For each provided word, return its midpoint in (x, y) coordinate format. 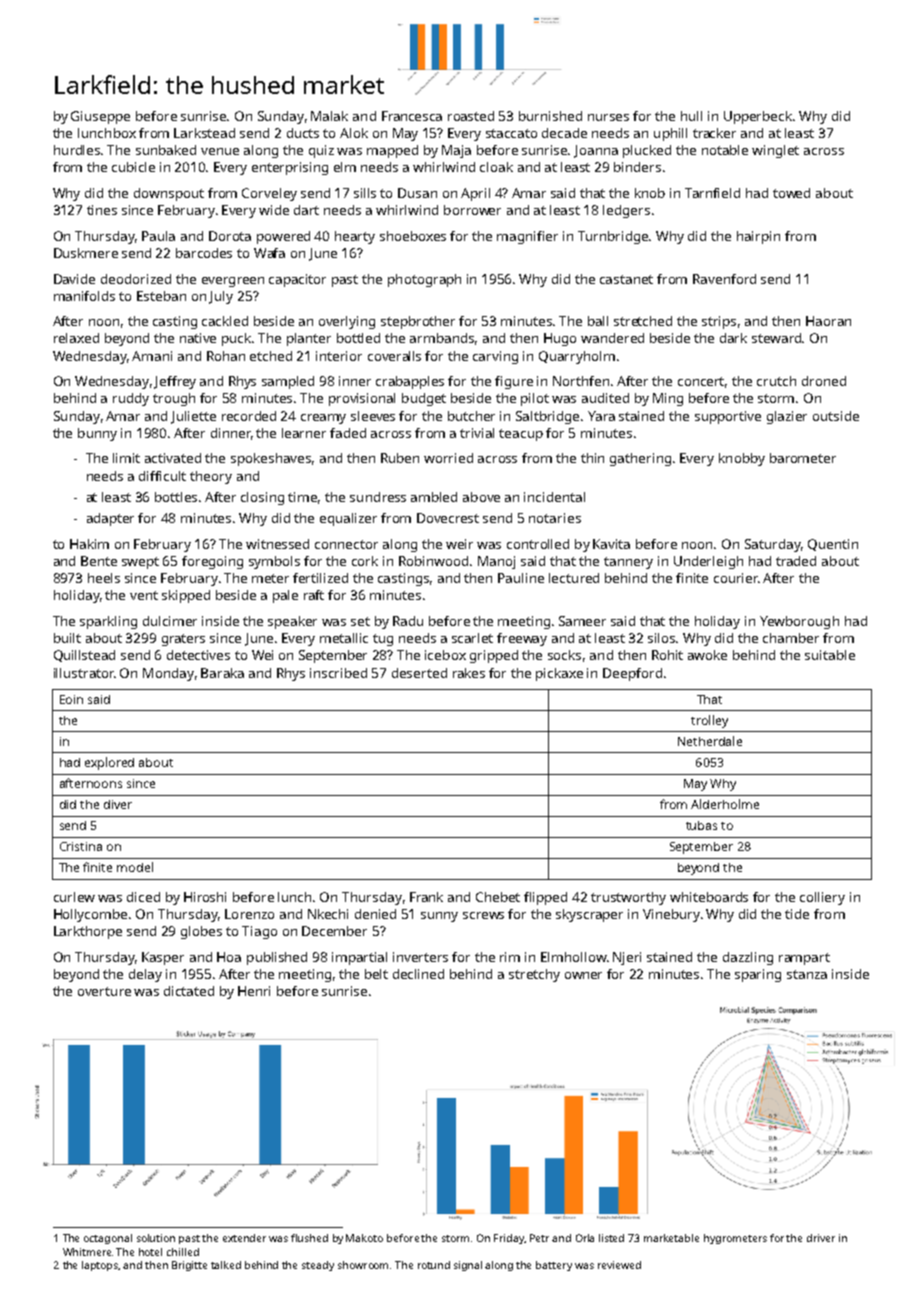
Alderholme (725, 804)
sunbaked (166, 150)
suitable (830, 655)
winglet (775, 151)
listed (611, 1238)
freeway (522, 639)
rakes (469, 673)
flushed (309, 1238)
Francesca (412, 116)
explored (109, 763)
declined (418, 974)
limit (126, 458)
